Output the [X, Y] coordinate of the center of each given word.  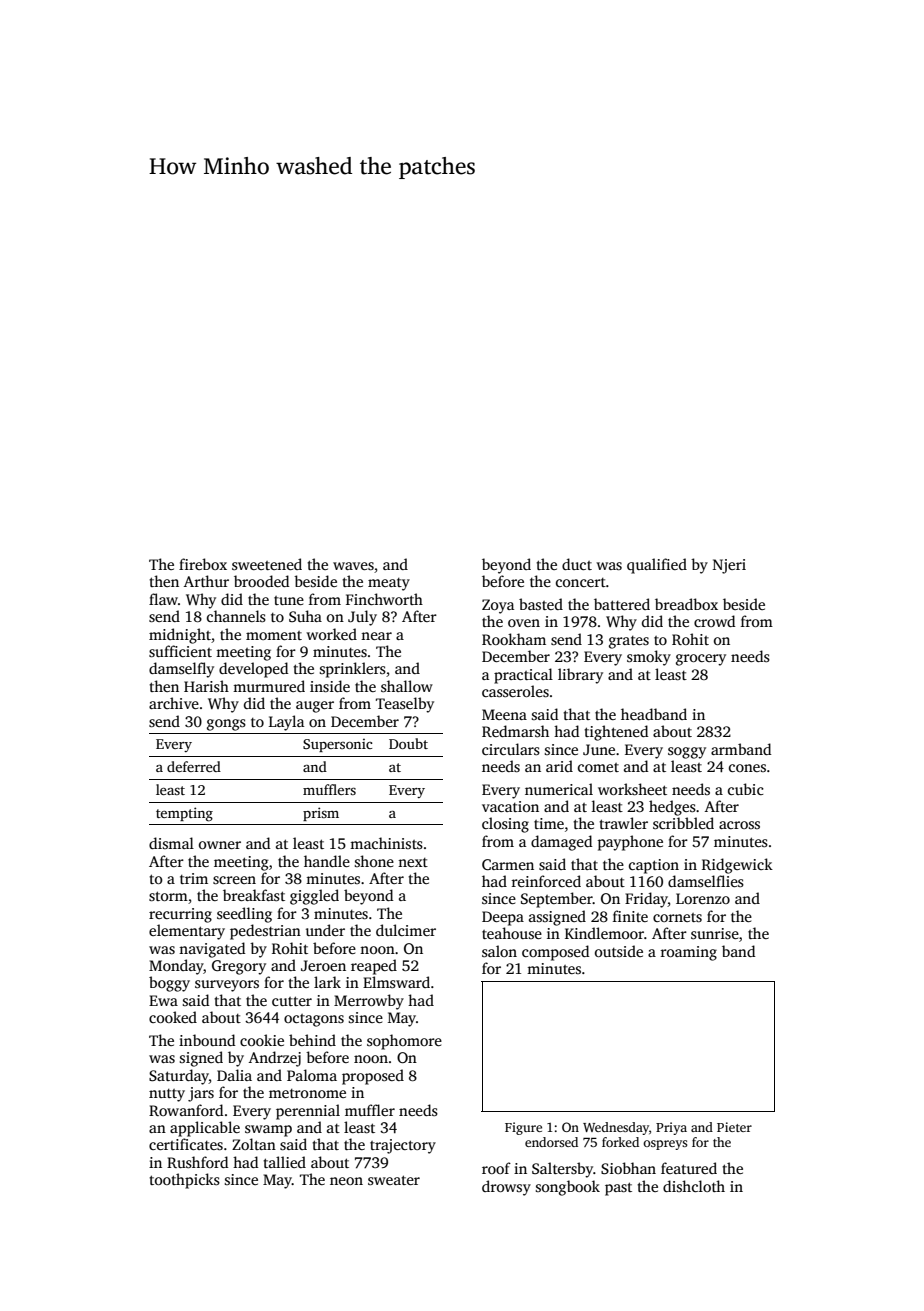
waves [353, 566]
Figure [523, 1128]
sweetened [267, 564]
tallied [284, 1162]
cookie [262, 1040]
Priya [671, 1128]
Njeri [729, 566]
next [413, 862]
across [739, 825]
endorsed [551, 1142]
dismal [171, 843]
